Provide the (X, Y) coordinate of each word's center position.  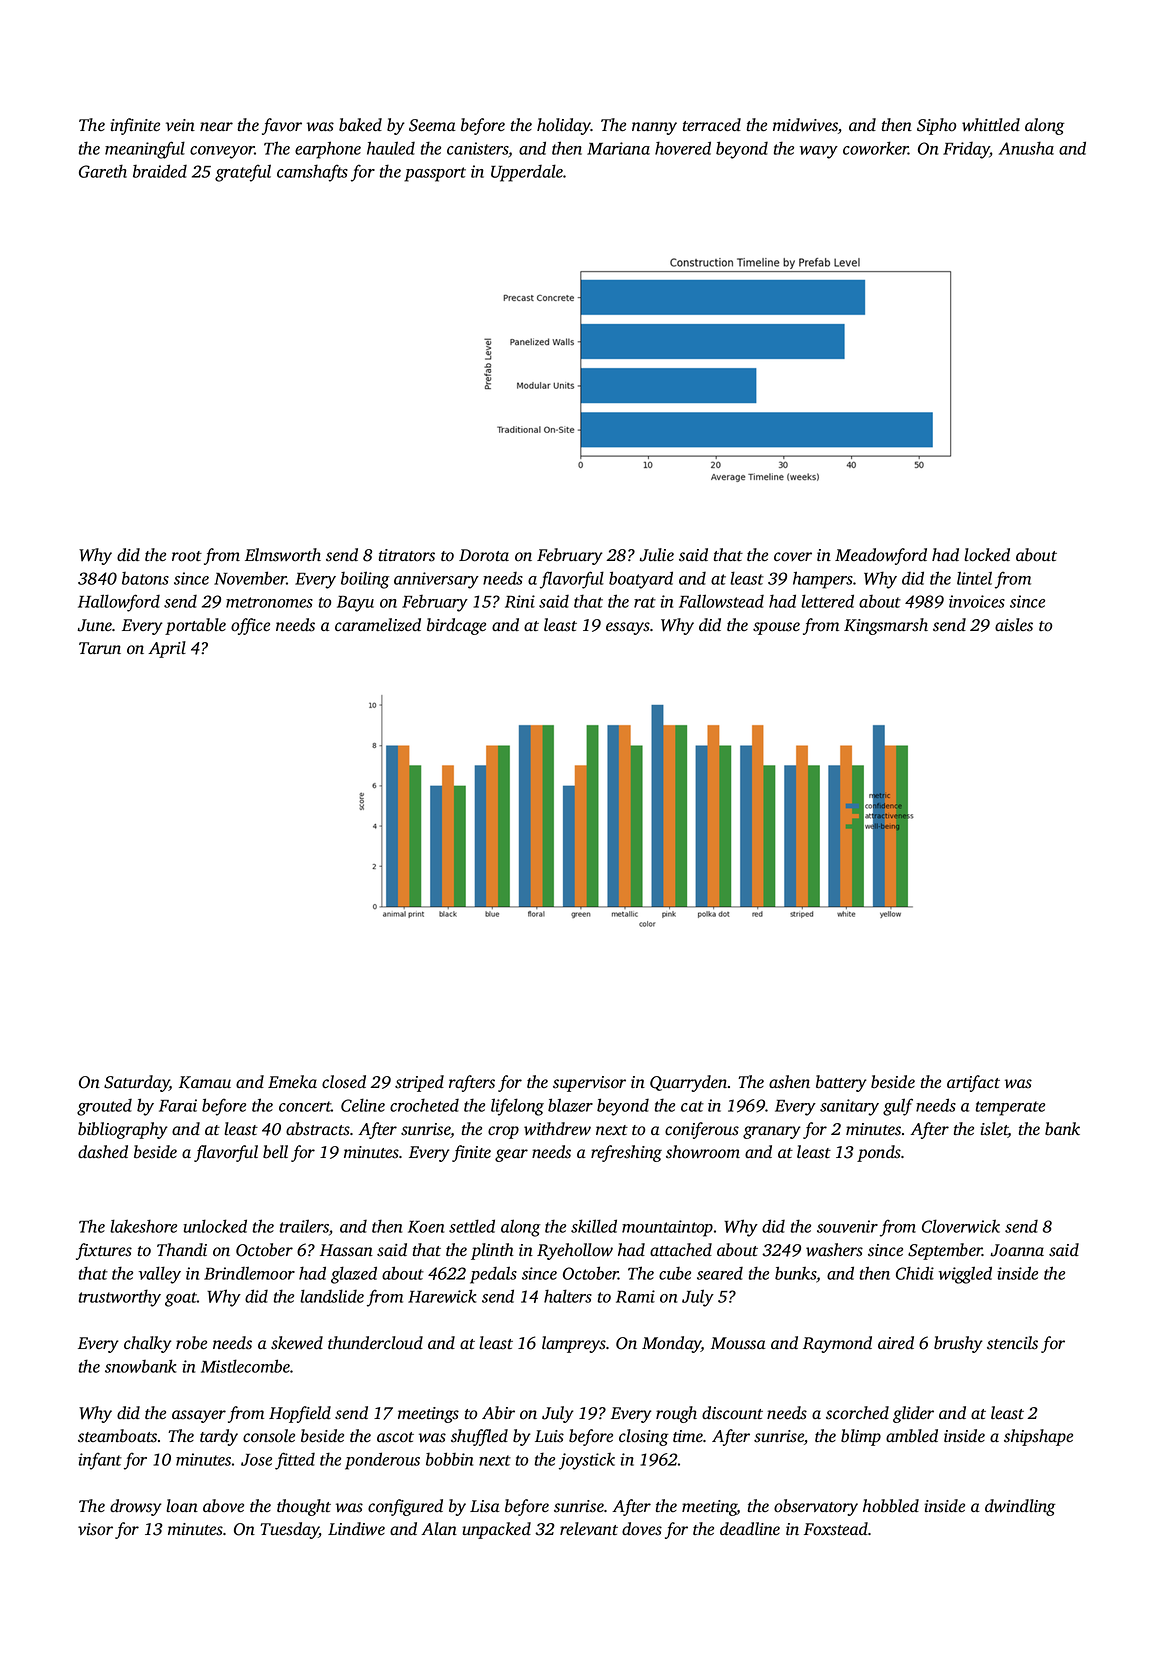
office (250, 626)
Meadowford (881, 556)
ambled (912, 1436)
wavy (819, 152)
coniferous (702, 1130)
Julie (657, 555)
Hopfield (300, 1414)
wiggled (965, 1275)
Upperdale (527, 173)
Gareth (103, 171)
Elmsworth (283, 555)
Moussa (738, 1343)
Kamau (205, 1082)
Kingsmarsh (886, 626)
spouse (776, 628)
